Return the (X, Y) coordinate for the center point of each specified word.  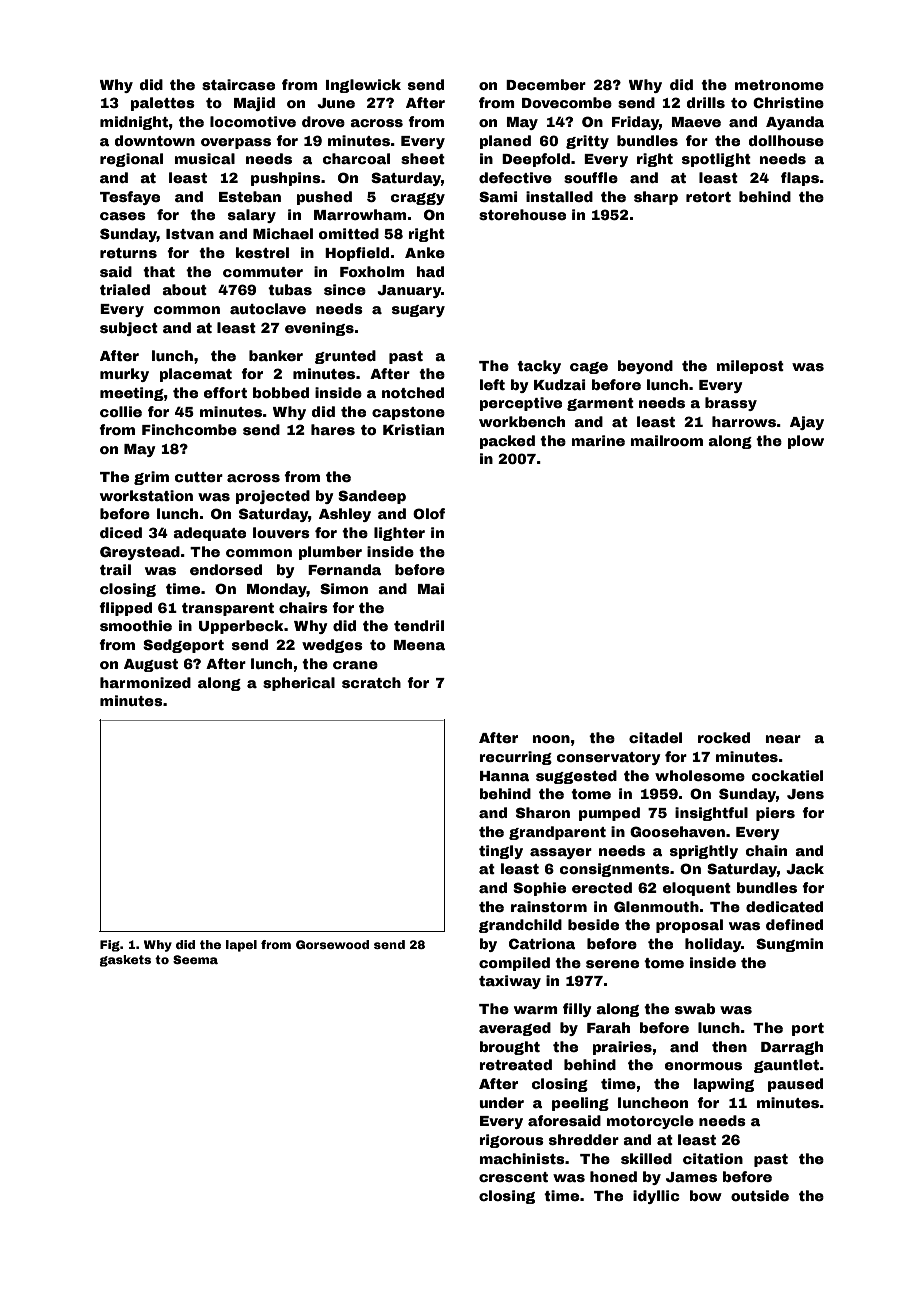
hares (333, 429)
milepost (750, 367)
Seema (195, 959)
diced (121, 532)
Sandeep (372, 497)
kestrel (262, 252)
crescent (513, 1177)
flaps (800, 179)
